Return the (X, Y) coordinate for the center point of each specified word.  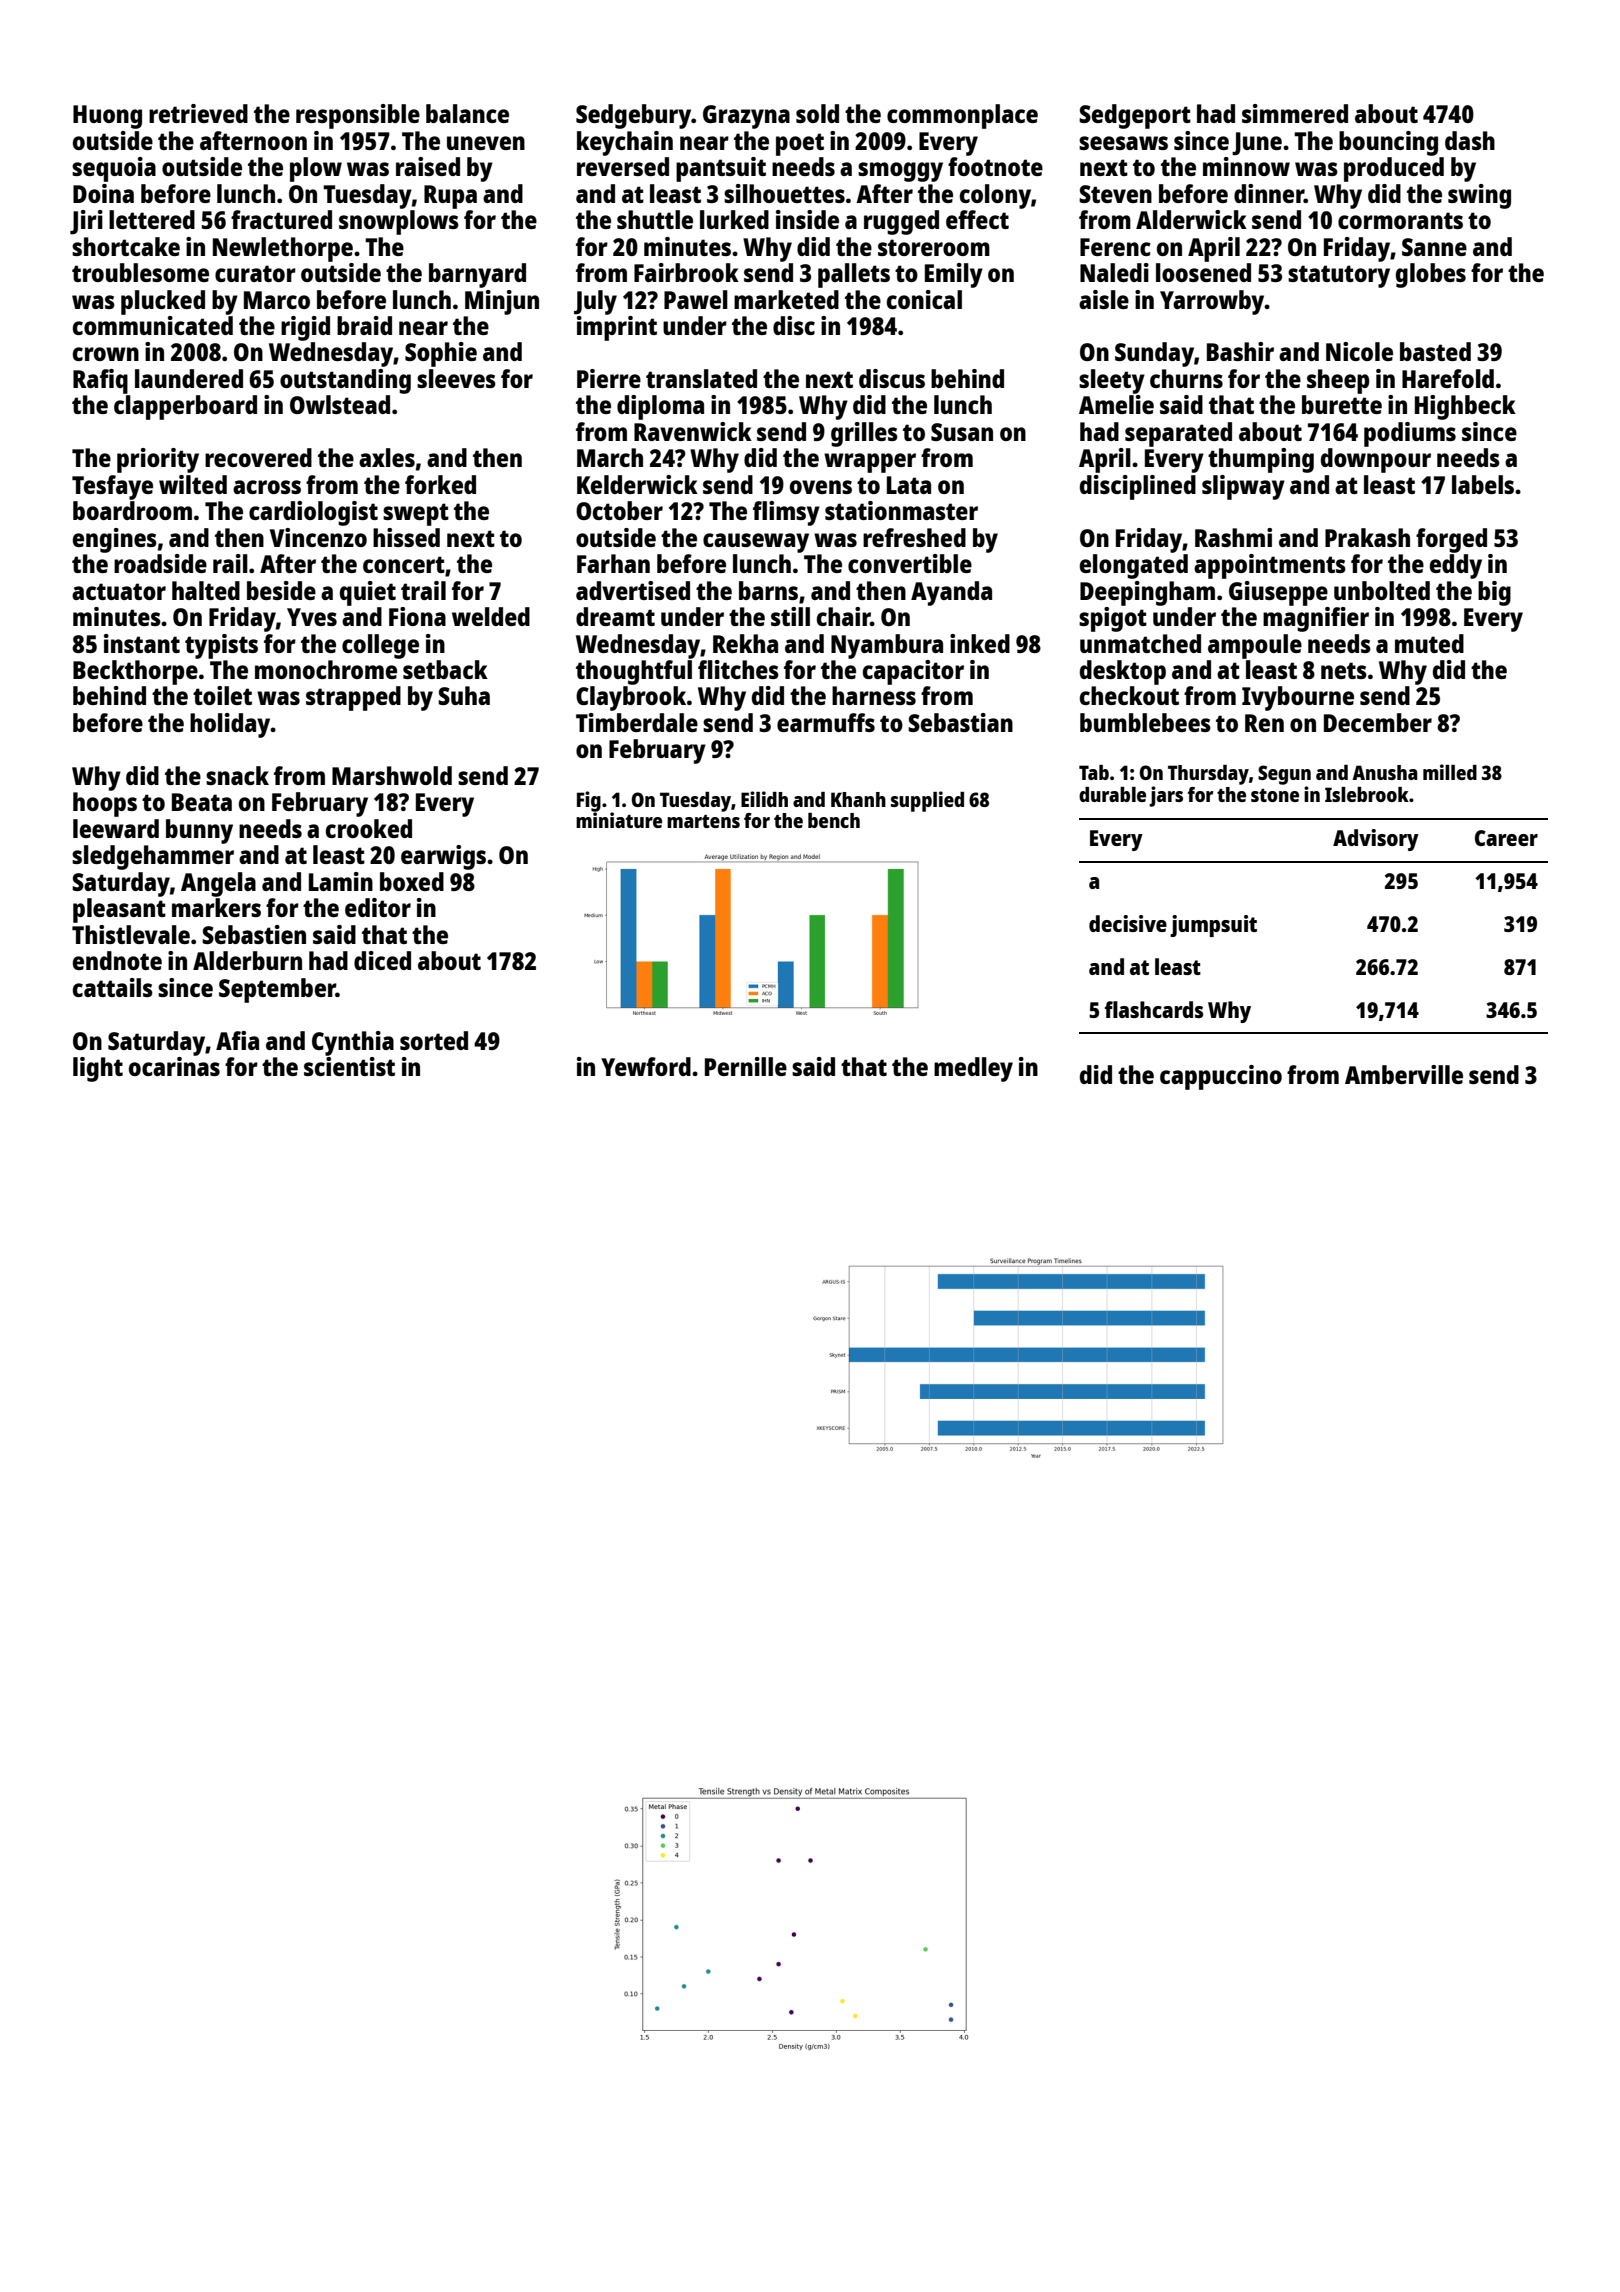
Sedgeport (1135, 116)
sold (817, 113)
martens (703, 821)
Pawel (696, 299)
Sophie (441, 354)
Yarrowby (1212, 302)
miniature (619, 820)
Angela (218, 884)
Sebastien (254, 934)
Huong (107, 117)
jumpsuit (1213, 926)
